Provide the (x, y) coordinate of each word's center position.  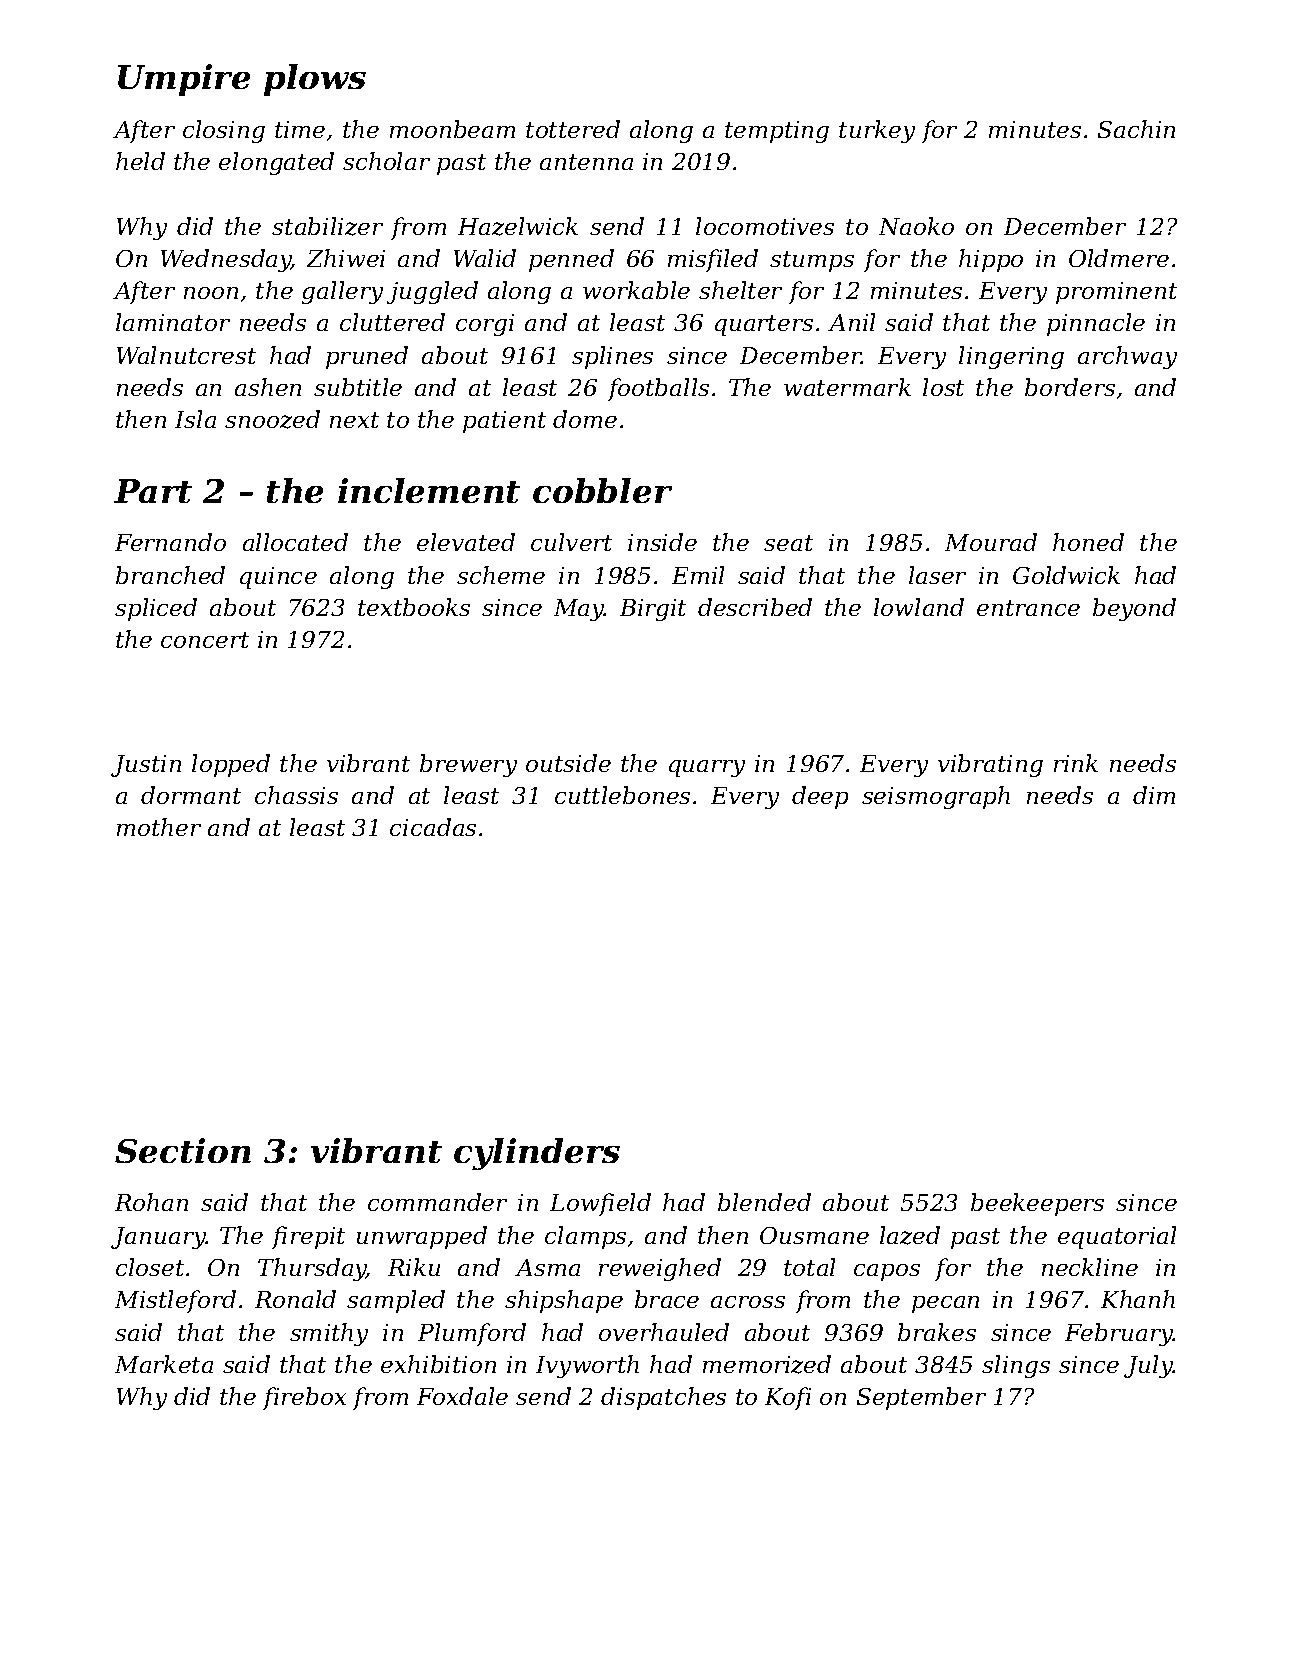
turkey (877, 131)
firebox (304, 1398)
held (140, 161)
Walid (485, 258)
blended (764, 1202)
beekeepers (1037, 1204)
